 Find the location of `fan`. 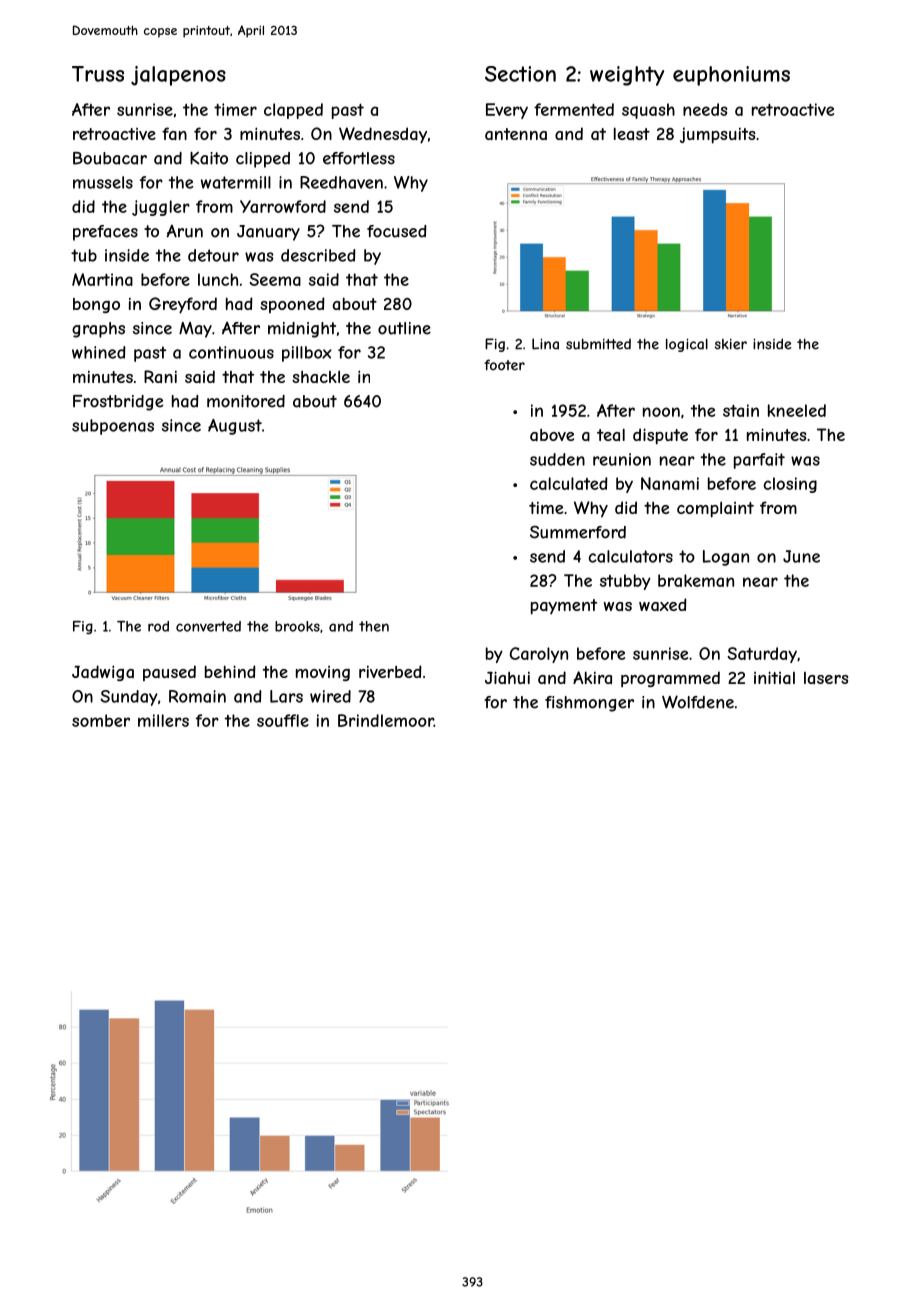

fan is located at coordinates (174, 133).
